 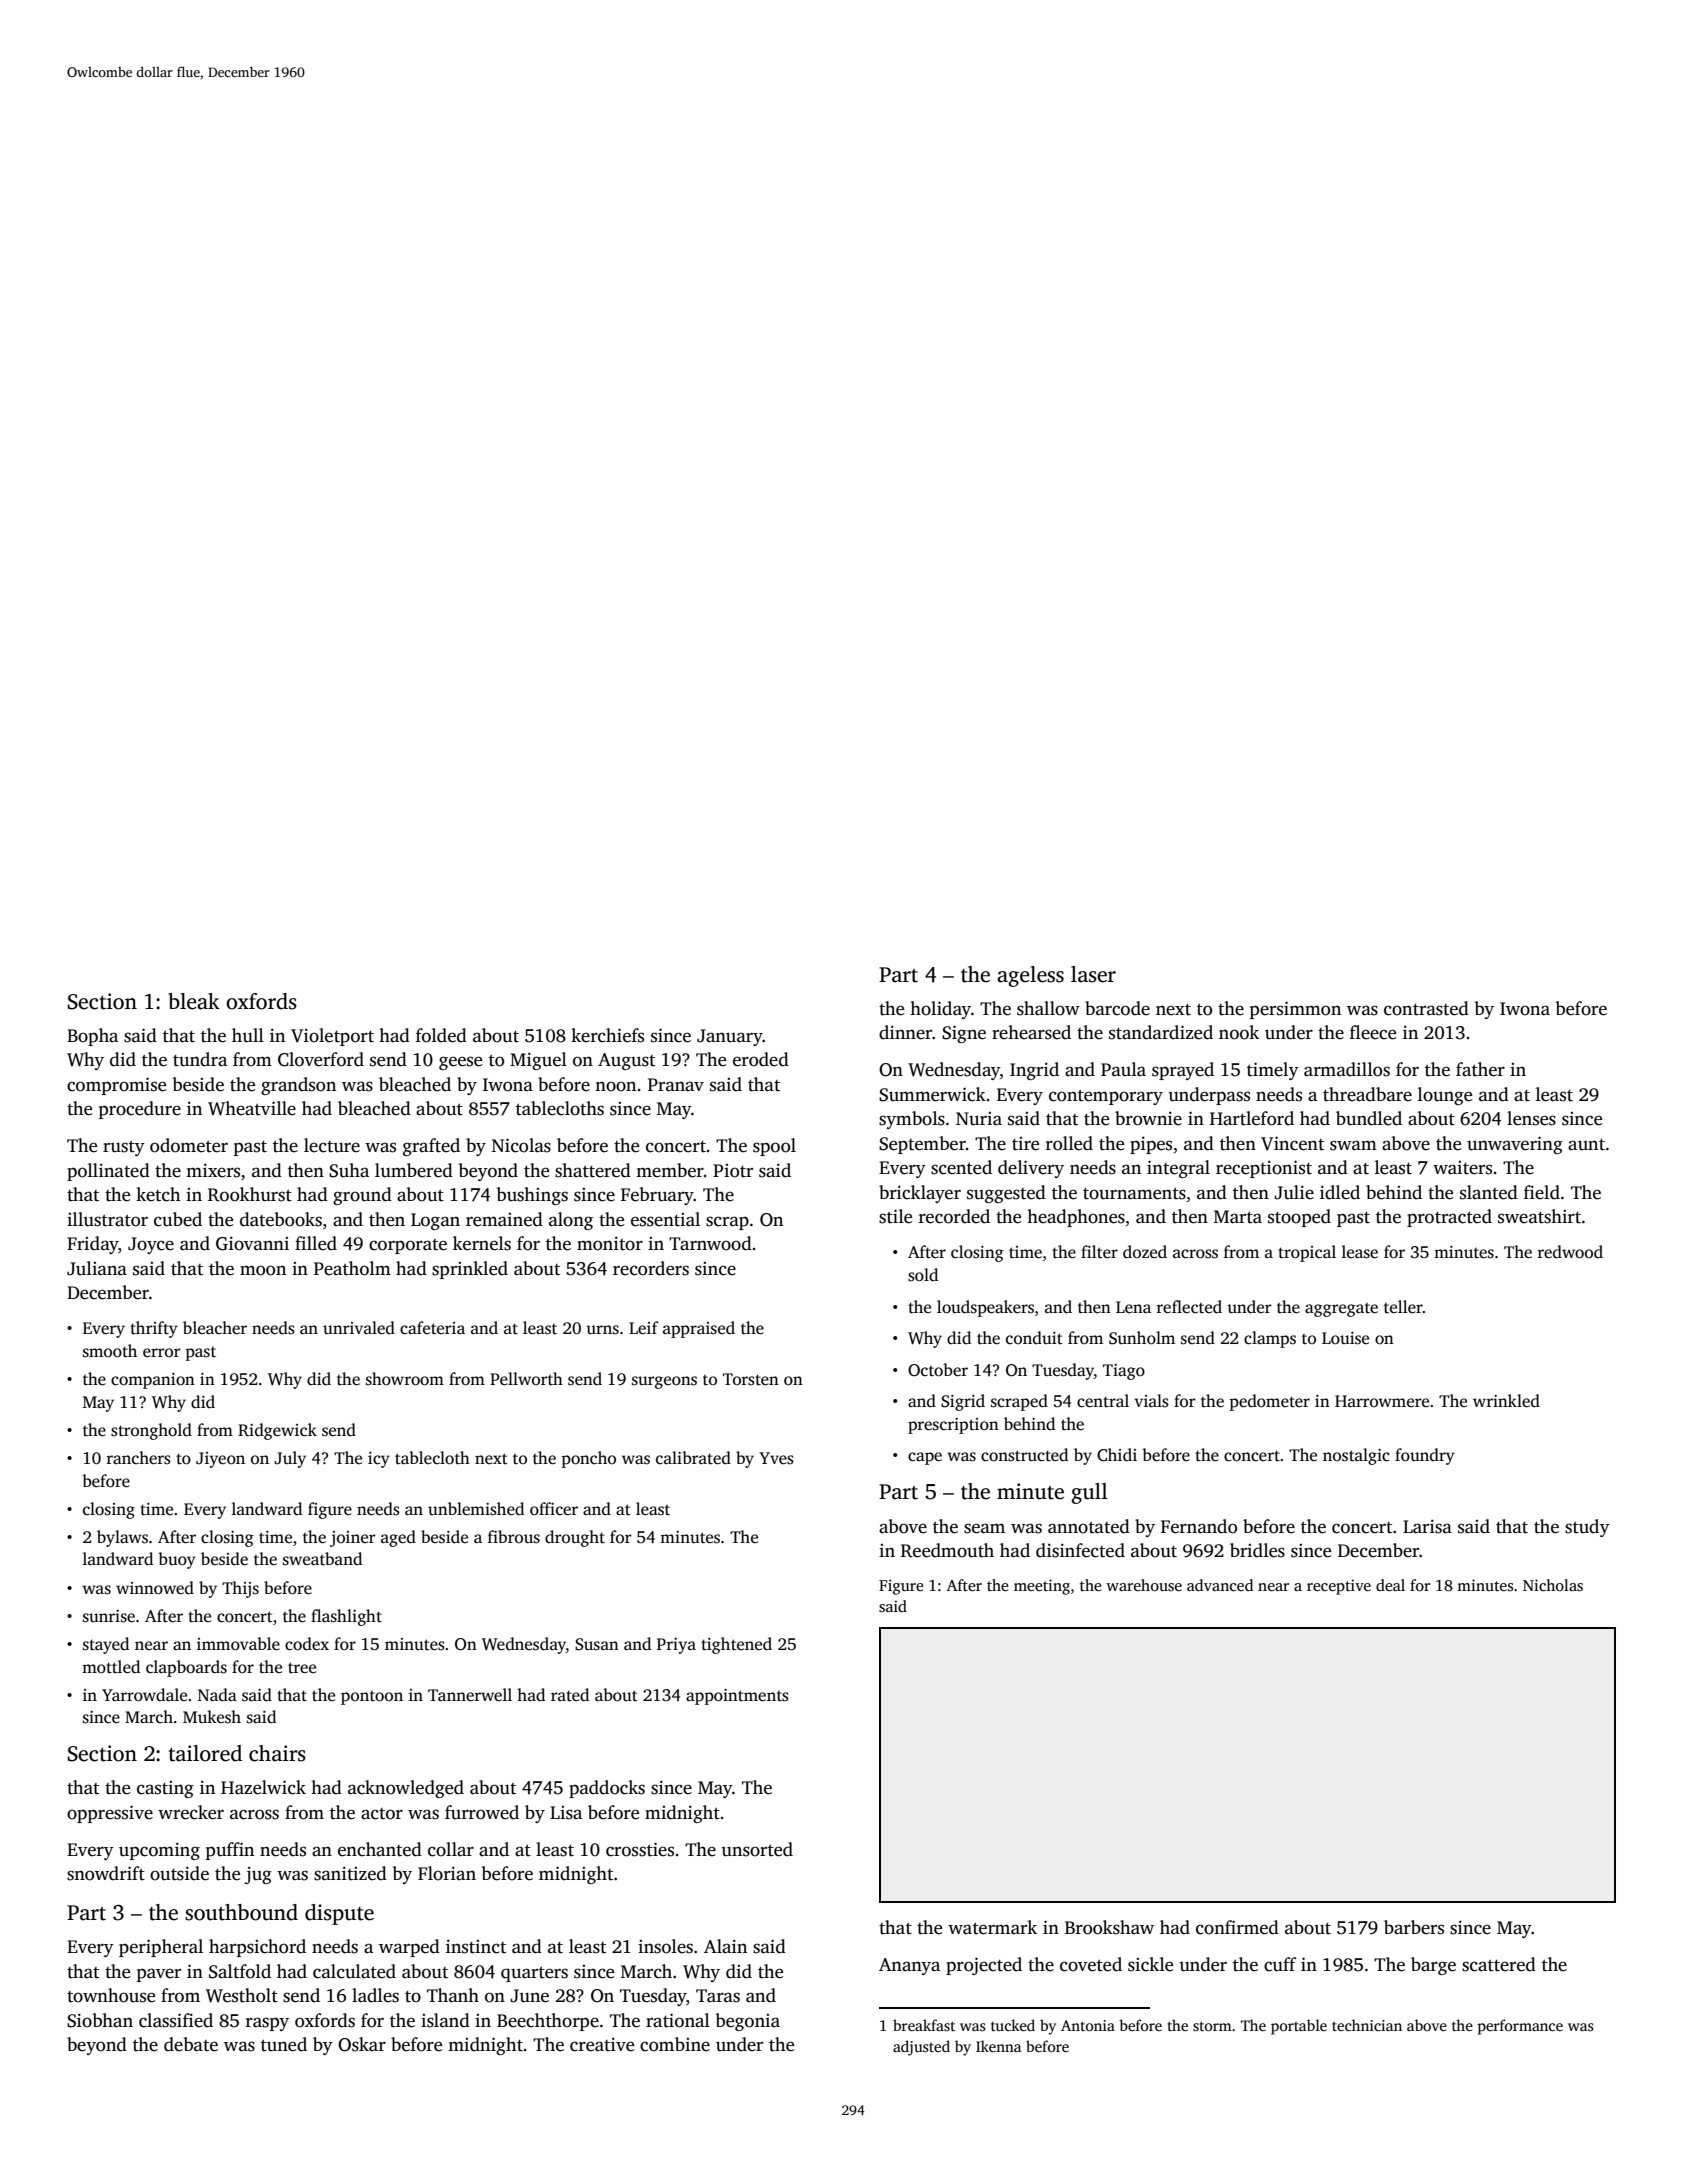 What do you see at coordinates (453, 1995) in the screenshot?
I see `Thanh` at bounding box center [453, 1995].
